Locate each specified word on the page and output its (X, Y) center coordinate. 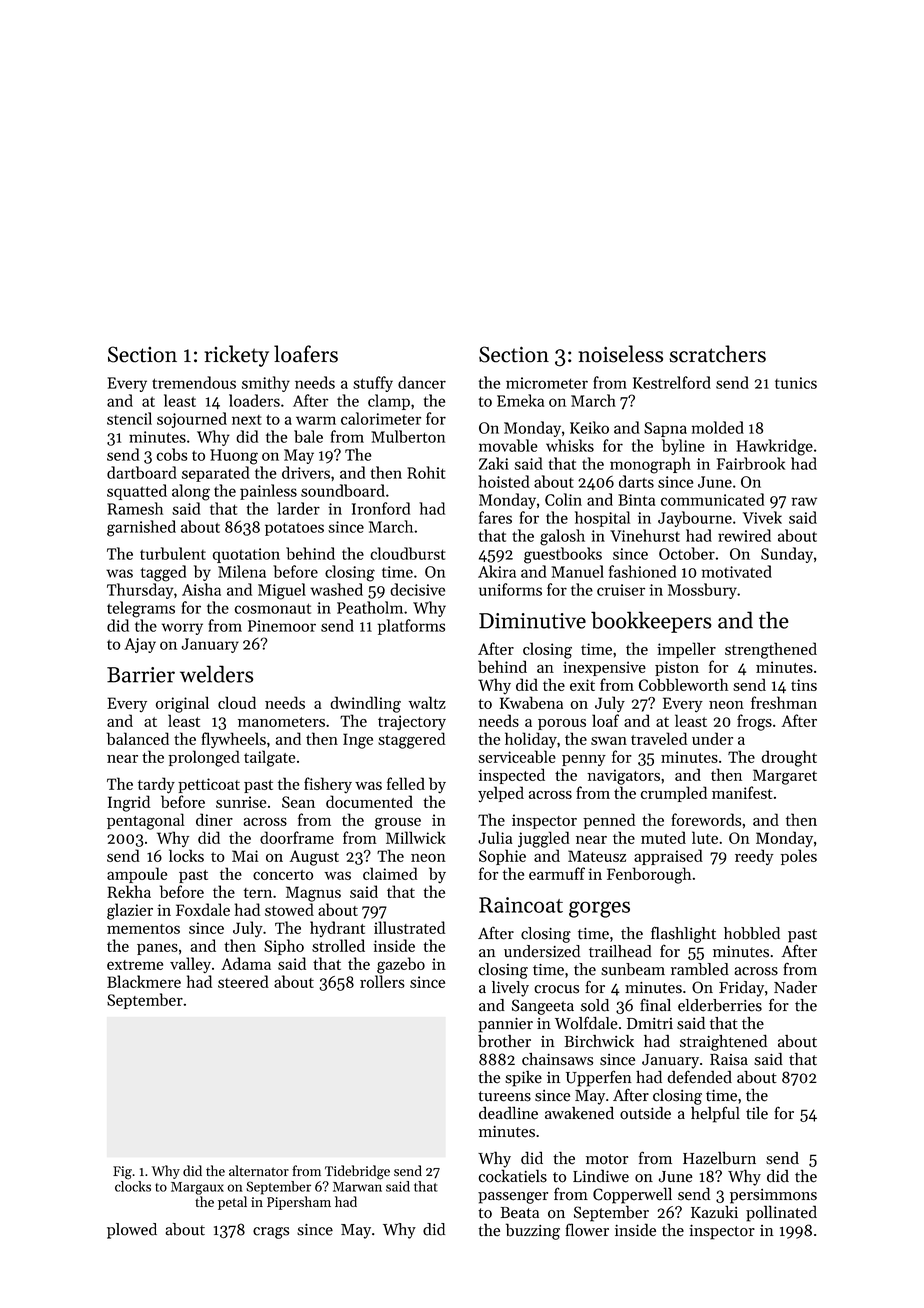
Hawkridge (774, 447)
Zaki (494, 463)
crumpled (674, 794)
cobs (172, 454)
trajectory (412, 723)
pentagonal (146, 821)
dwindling (365, 704)
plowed (132, 1231)
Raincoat (521, 905)
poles (799, 857)
